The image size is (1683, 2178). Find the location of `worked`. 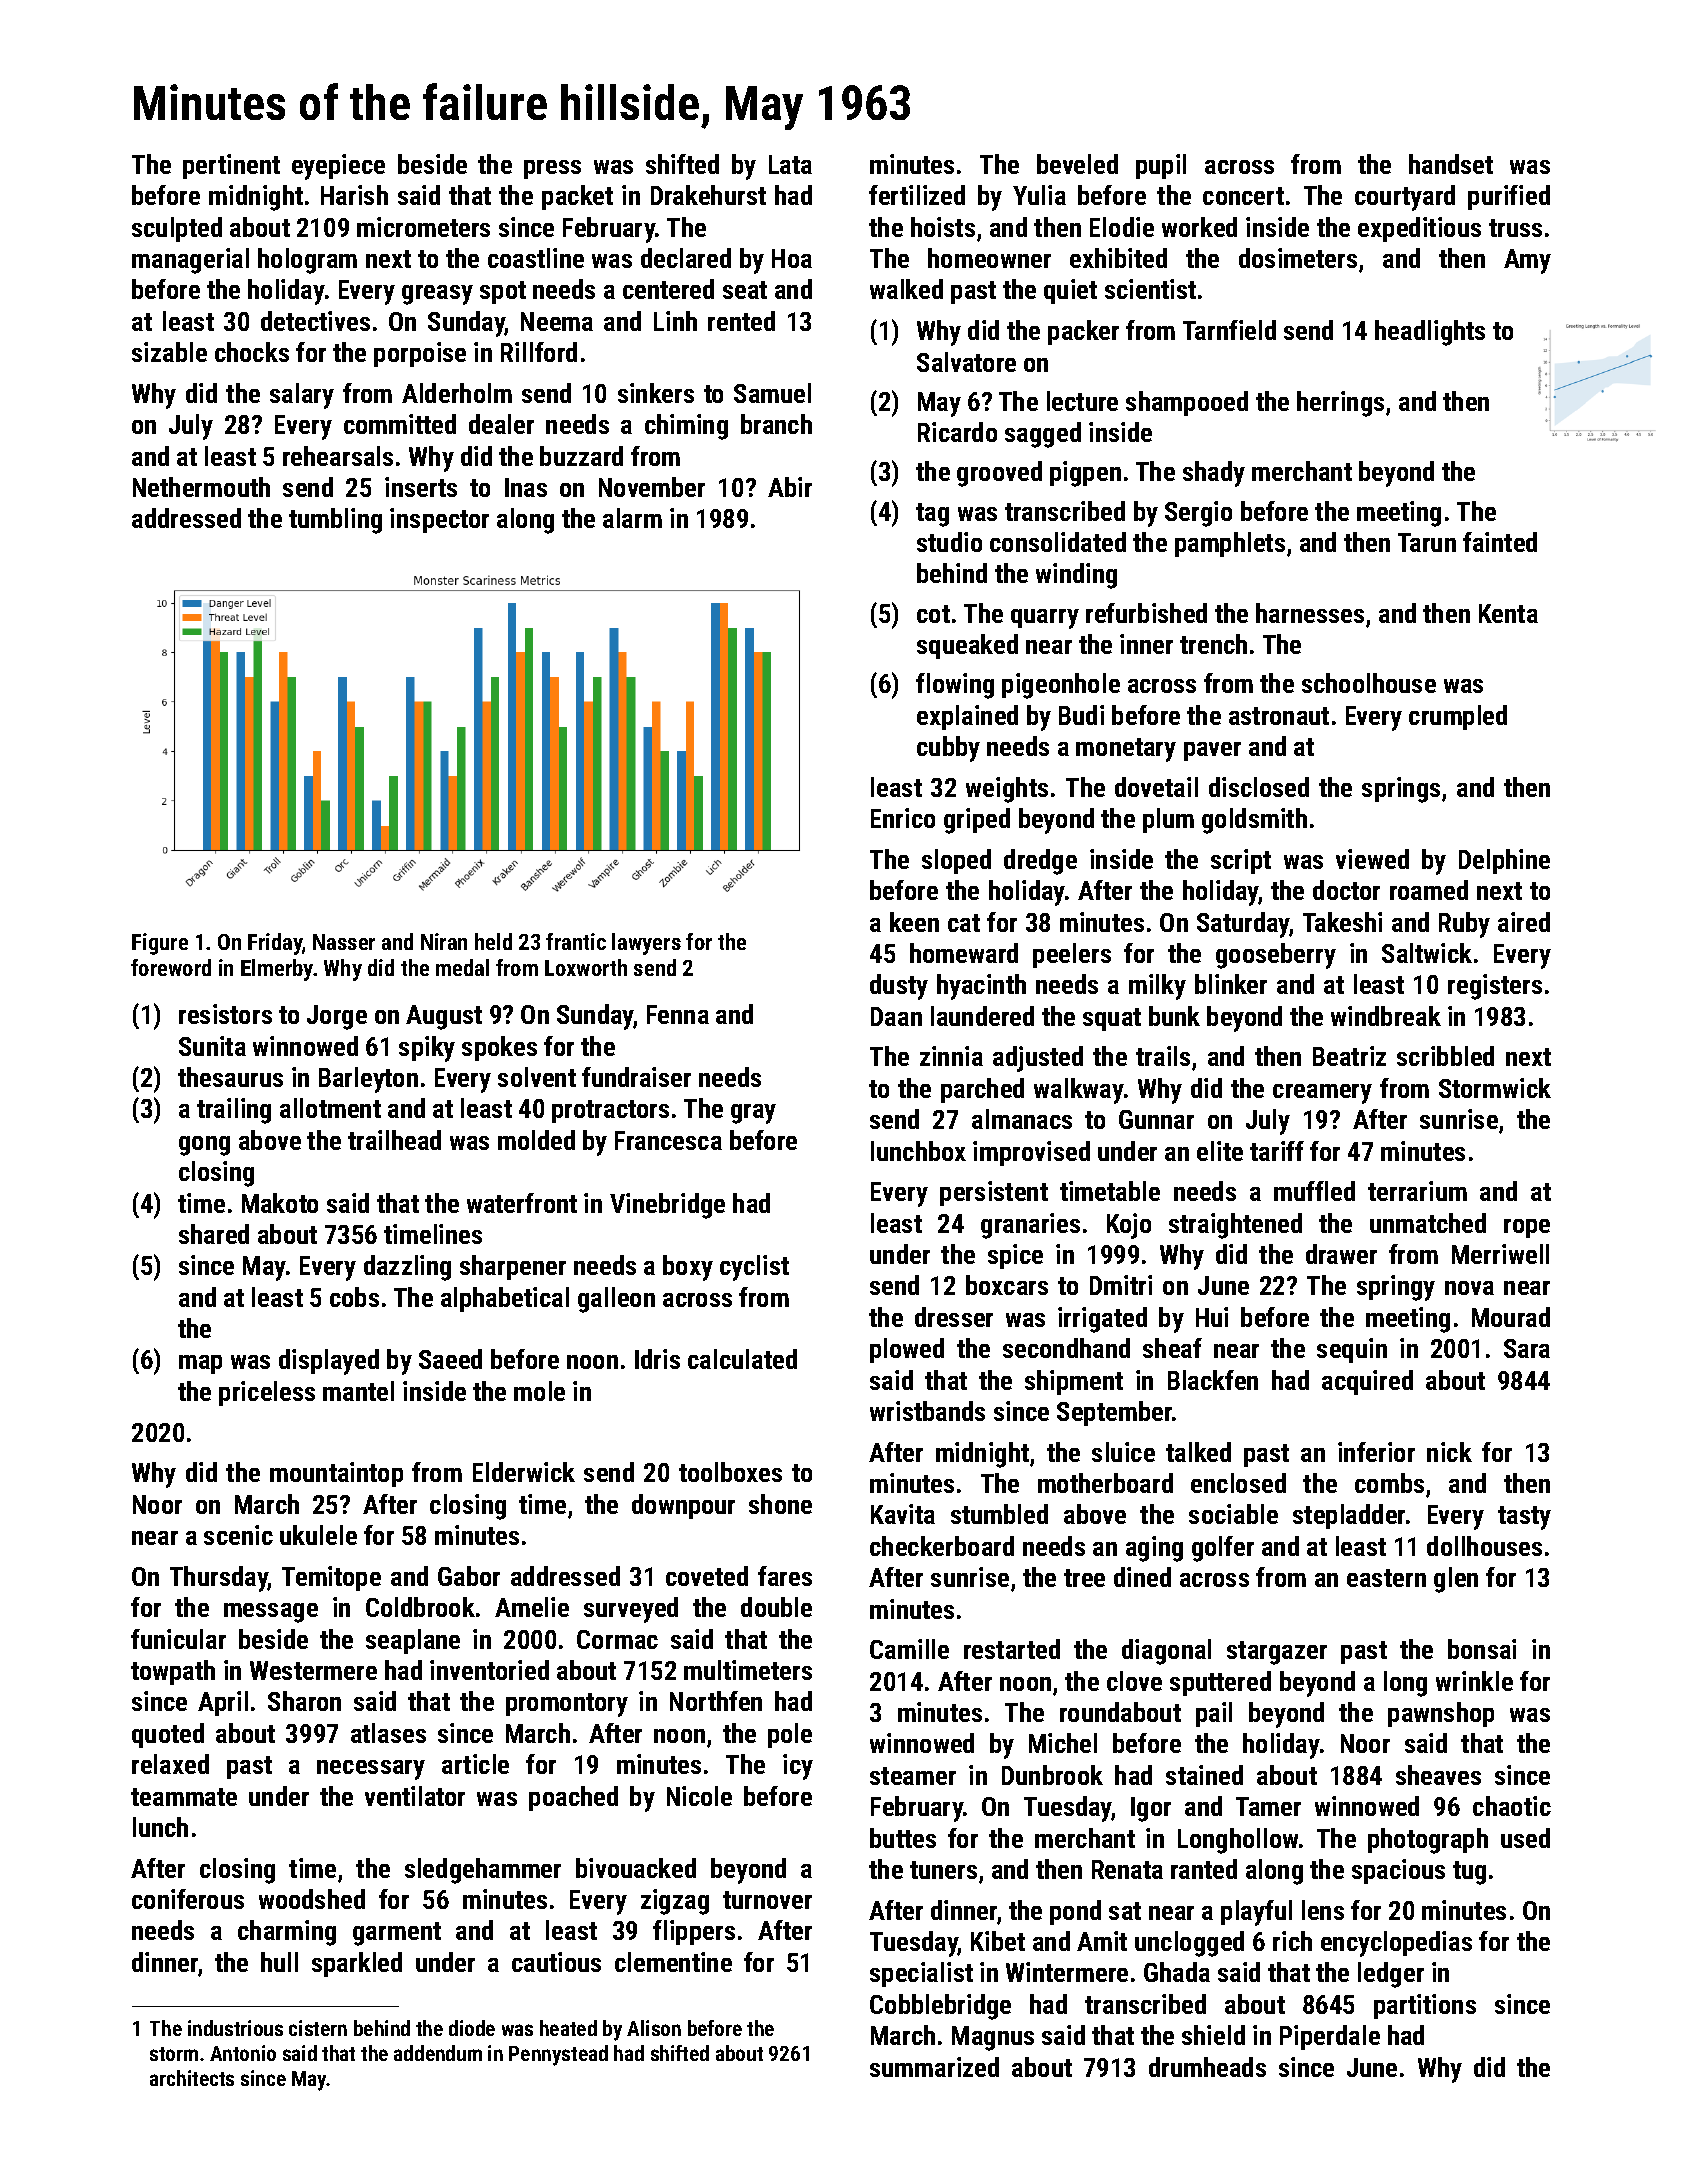

worked is located at coordinates (1199, 227).
